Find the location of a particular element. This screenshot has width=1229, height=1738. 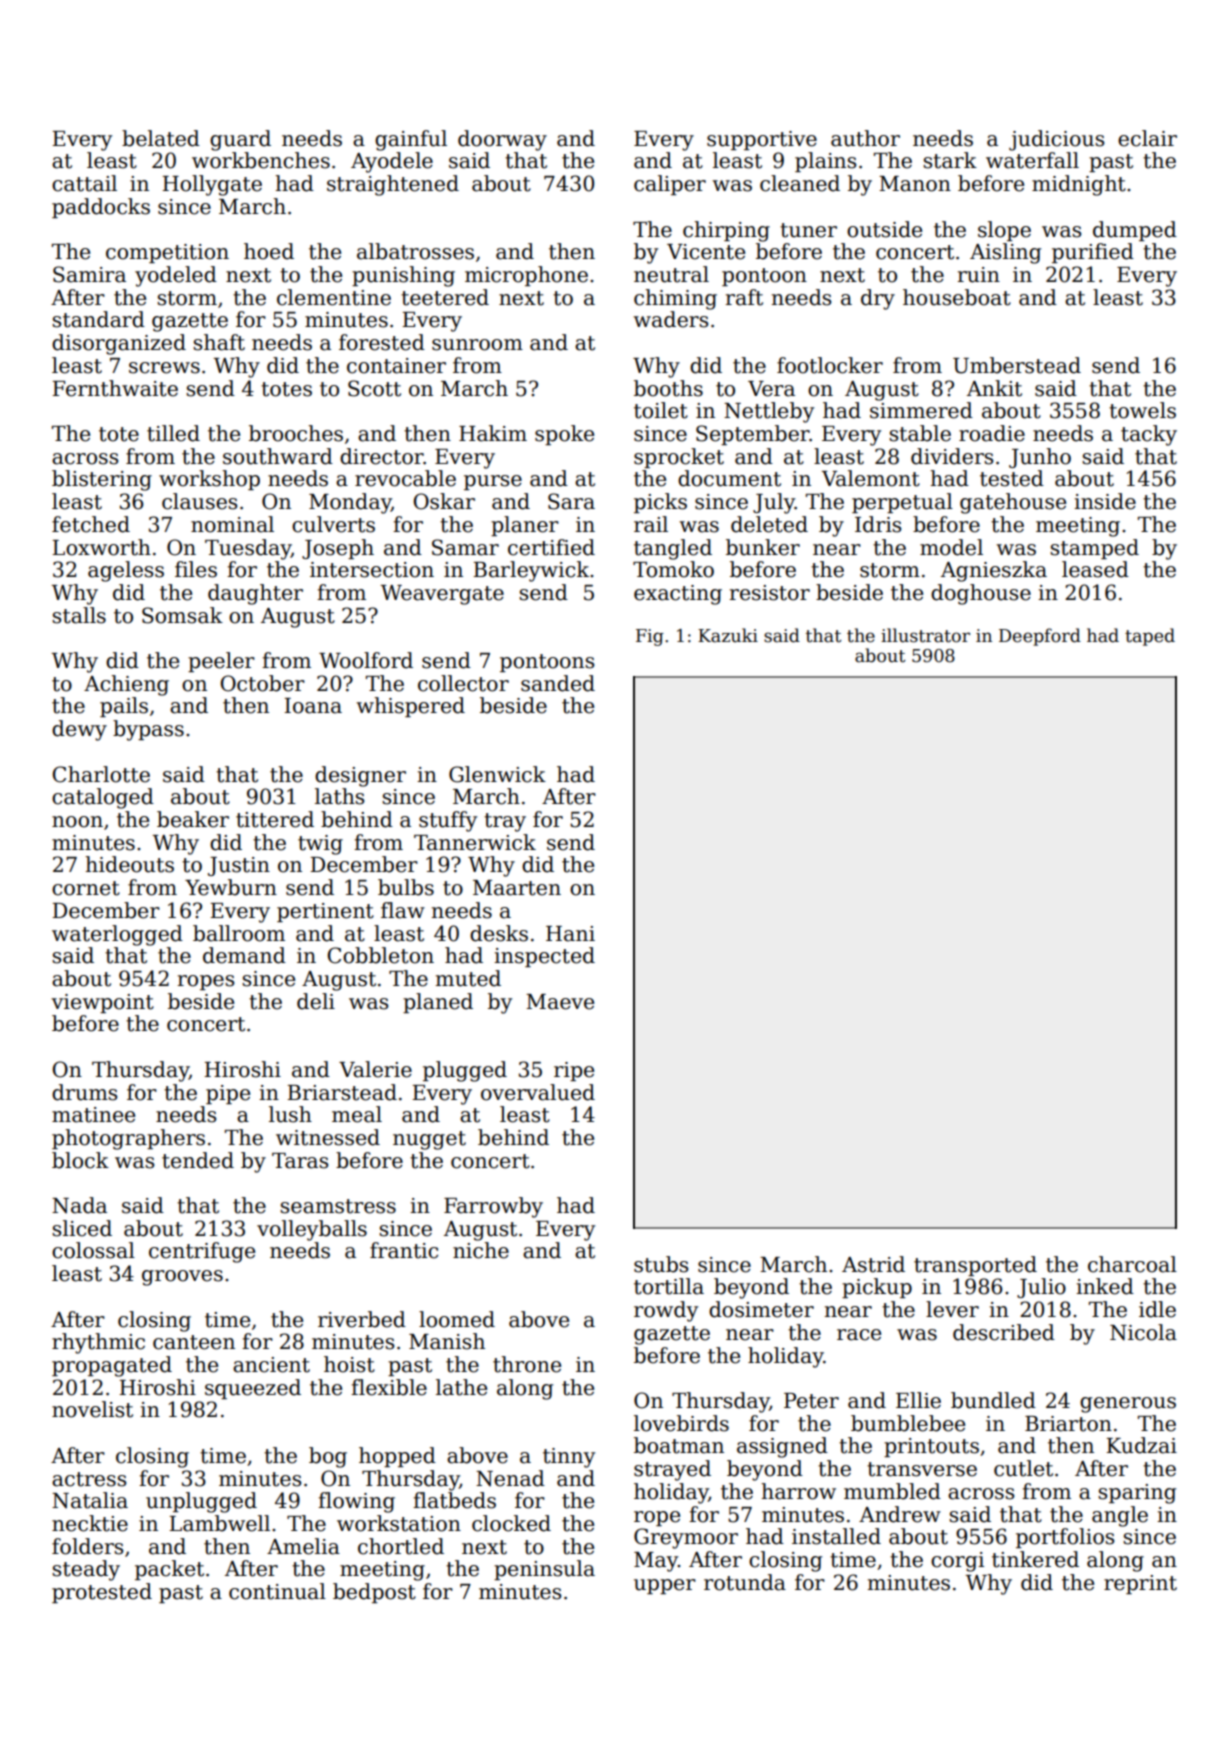

stubs is located at coordinates (661, 1264).
